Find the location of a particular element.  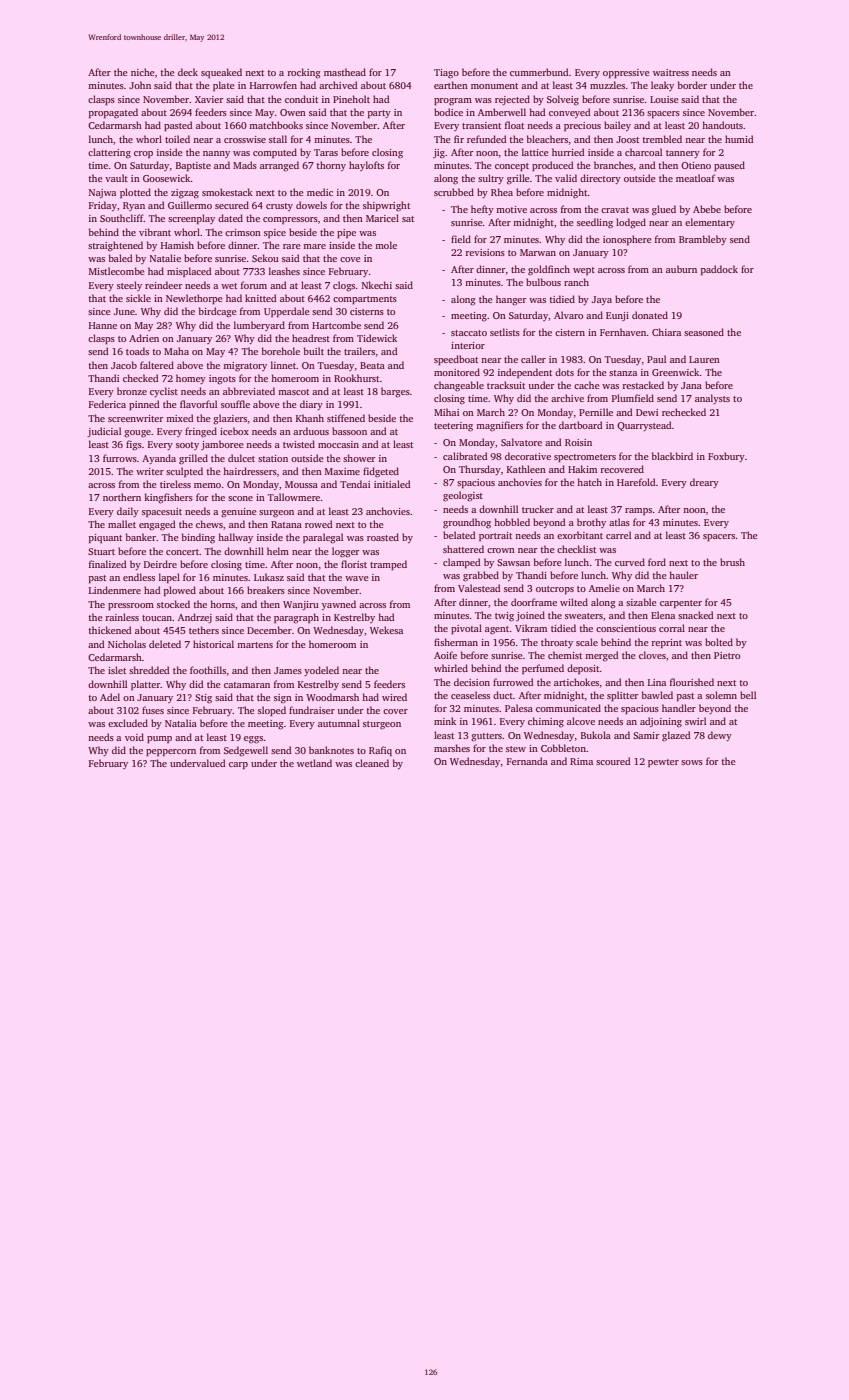

revisions is located at coordinates (485, 252).
